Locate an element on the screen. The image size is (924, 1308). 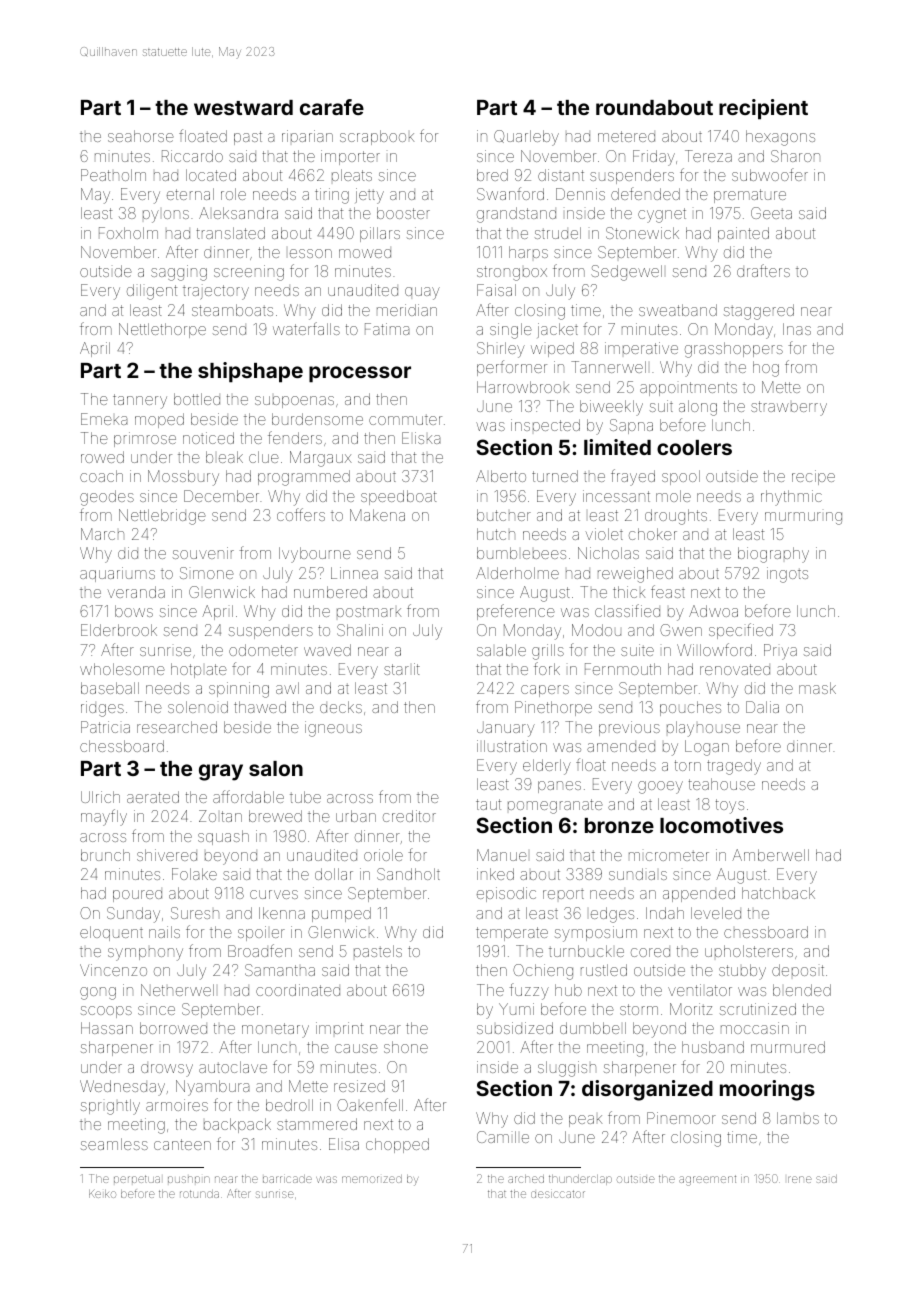
Friday is located at coordinates (654, 158).
